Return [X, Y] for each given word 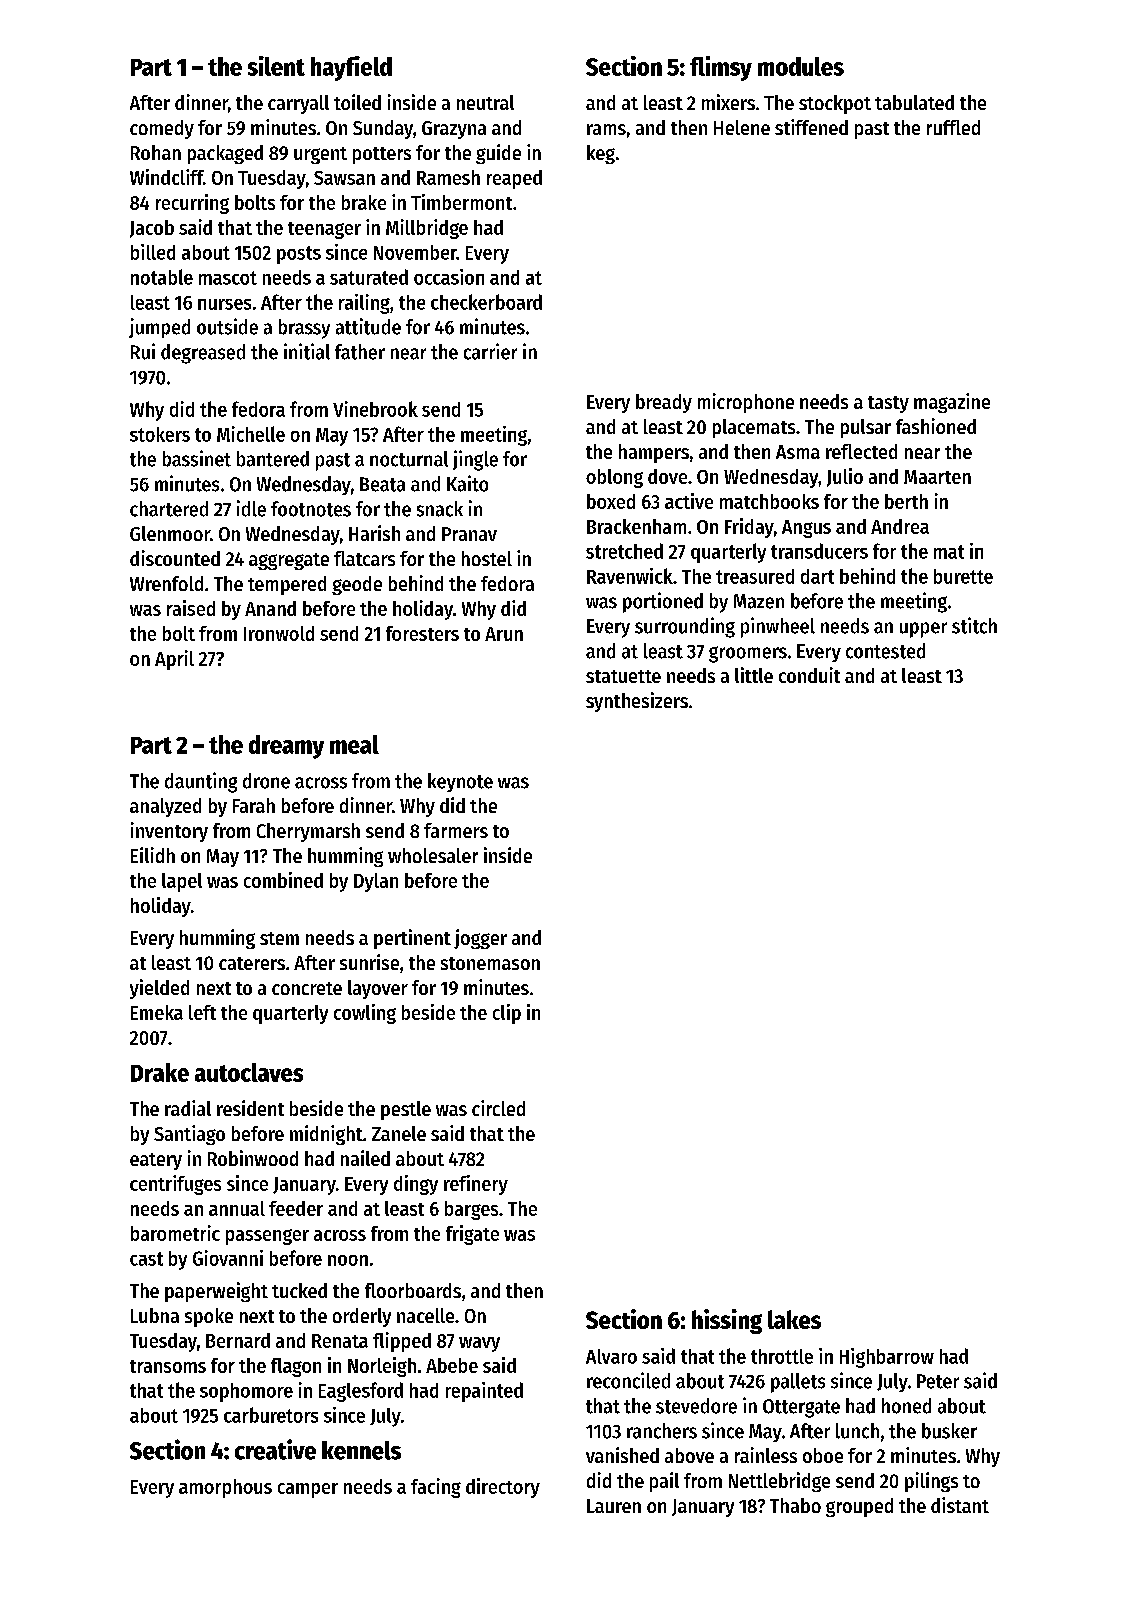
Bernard [238, 1340]
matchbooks [769, 501]
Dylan [376, 882]
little [754, 675]
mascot [228, 278]
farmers [456, 830]
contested [885, 651]
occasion [449, 277]
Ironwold [279, 633]
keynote [460, 782]
